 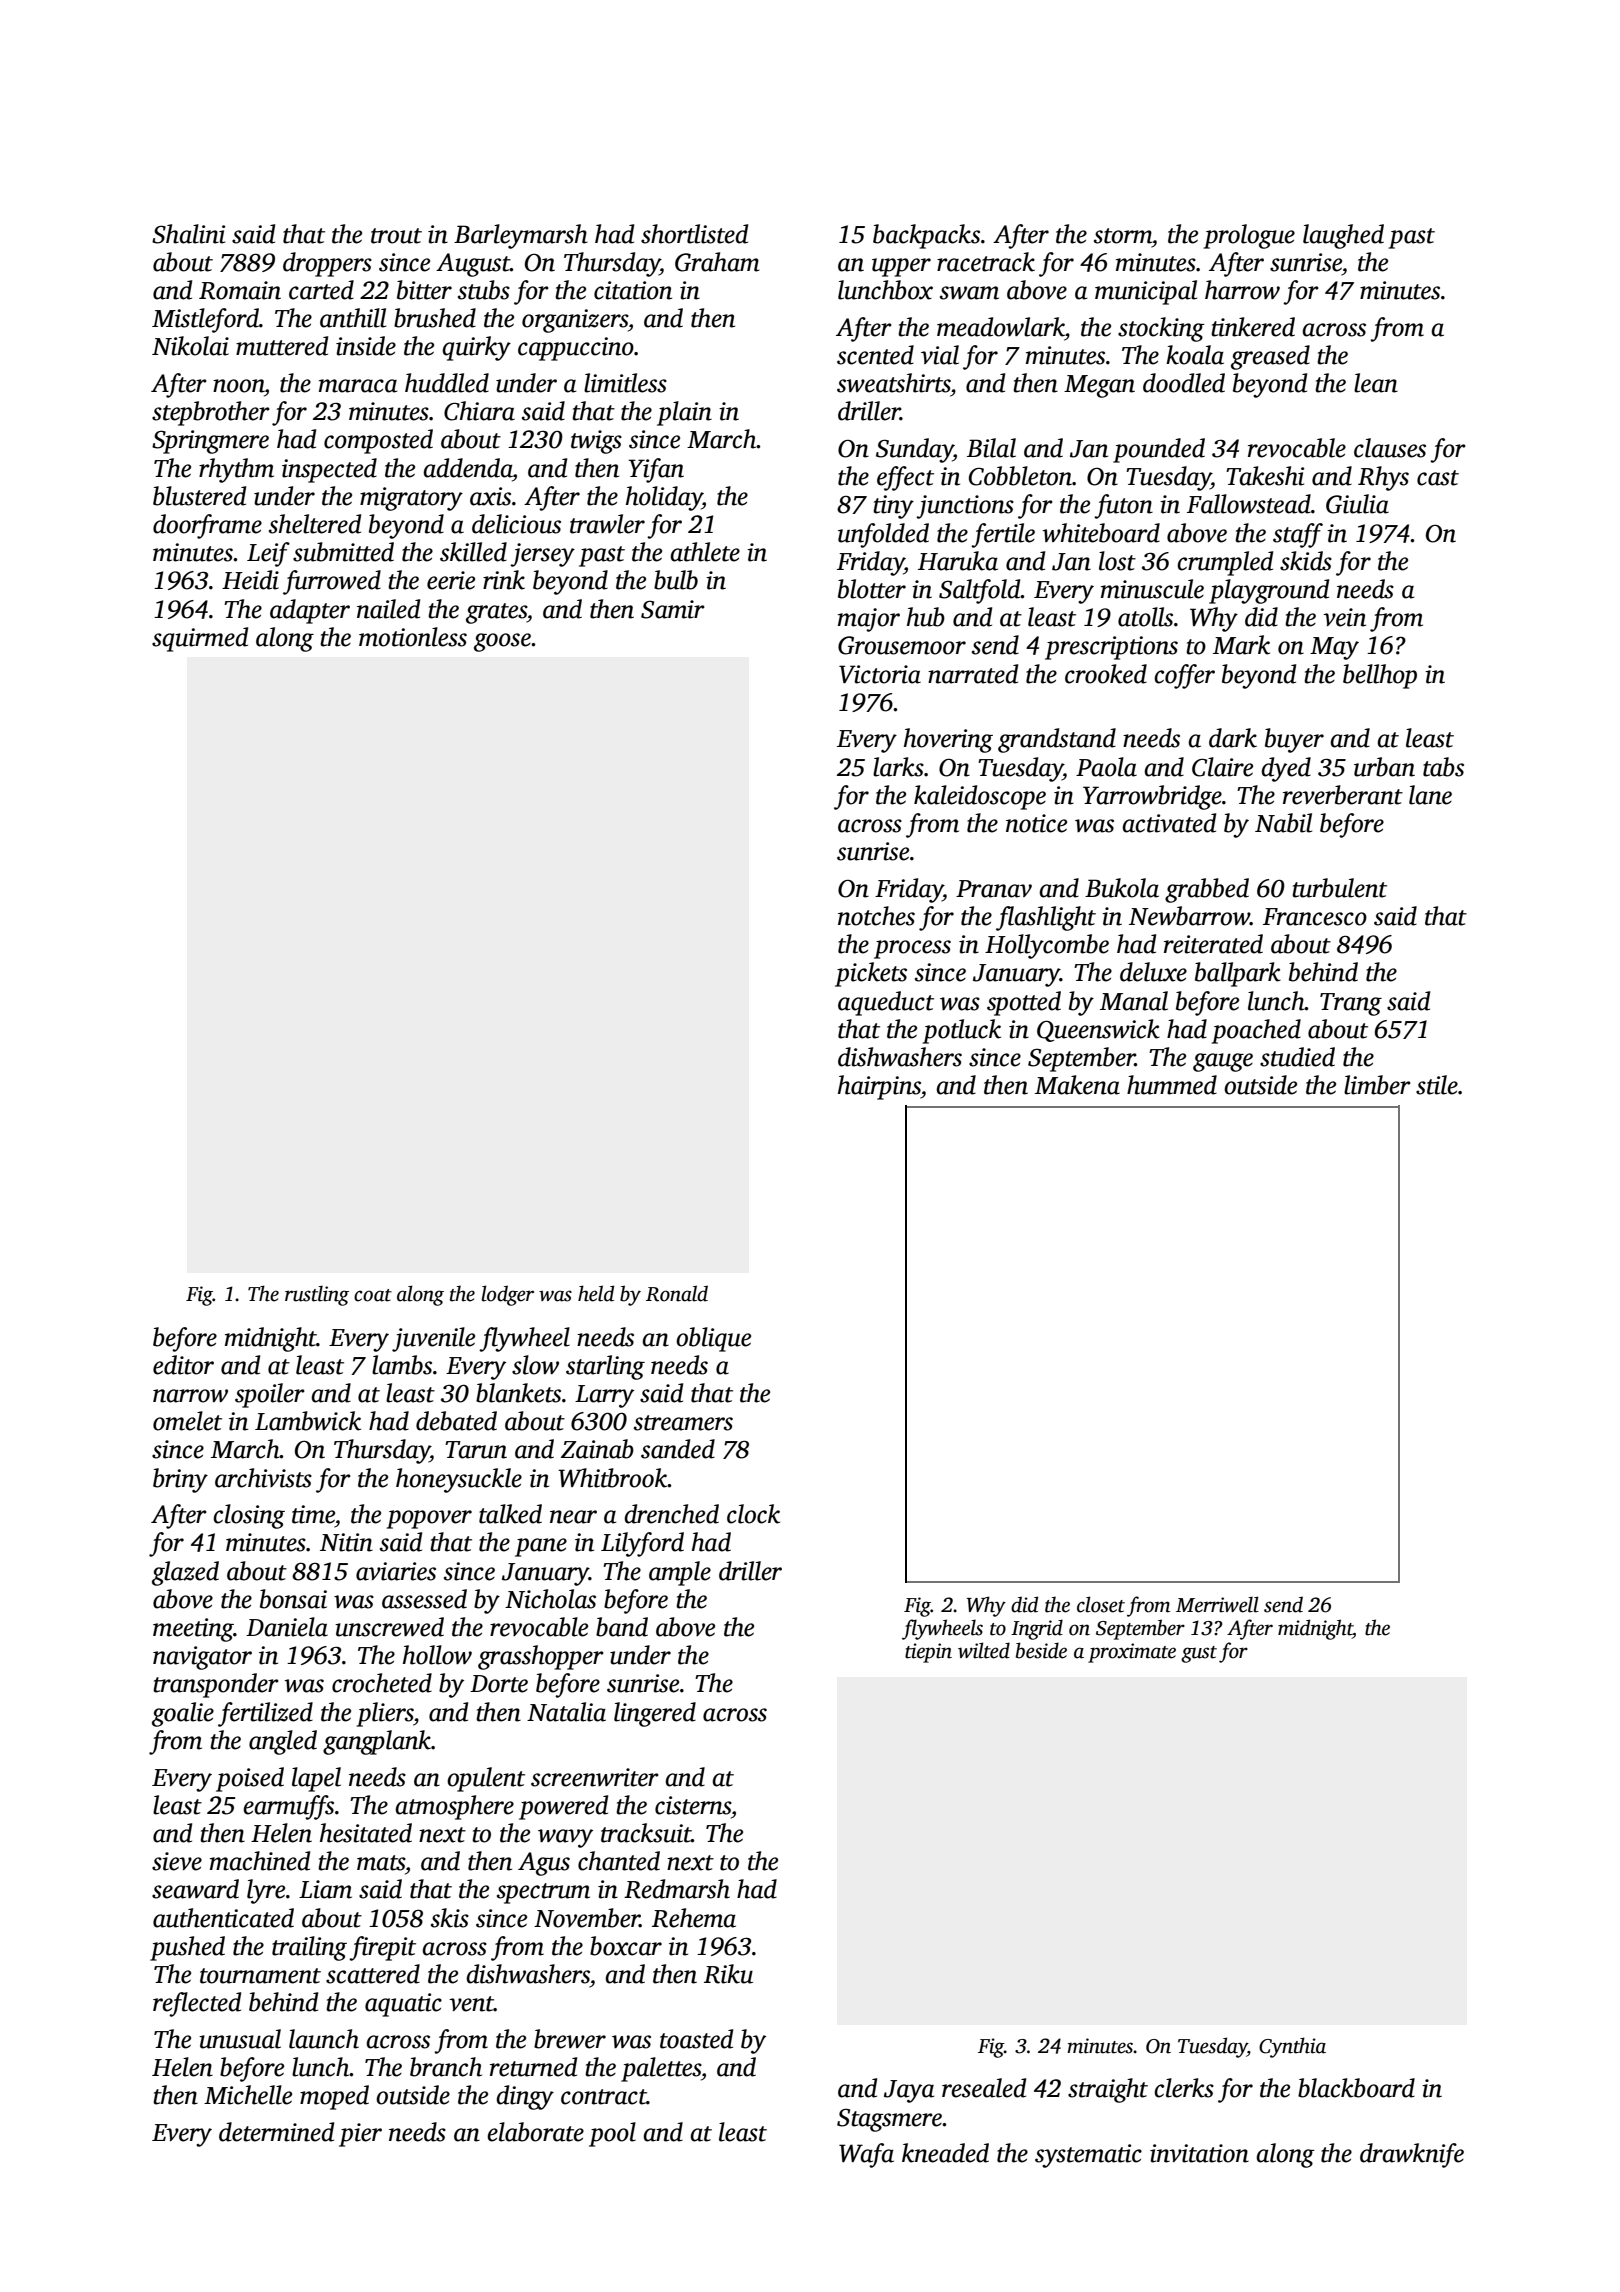 I want to click on doorframe, so click(x=207, y=526).
